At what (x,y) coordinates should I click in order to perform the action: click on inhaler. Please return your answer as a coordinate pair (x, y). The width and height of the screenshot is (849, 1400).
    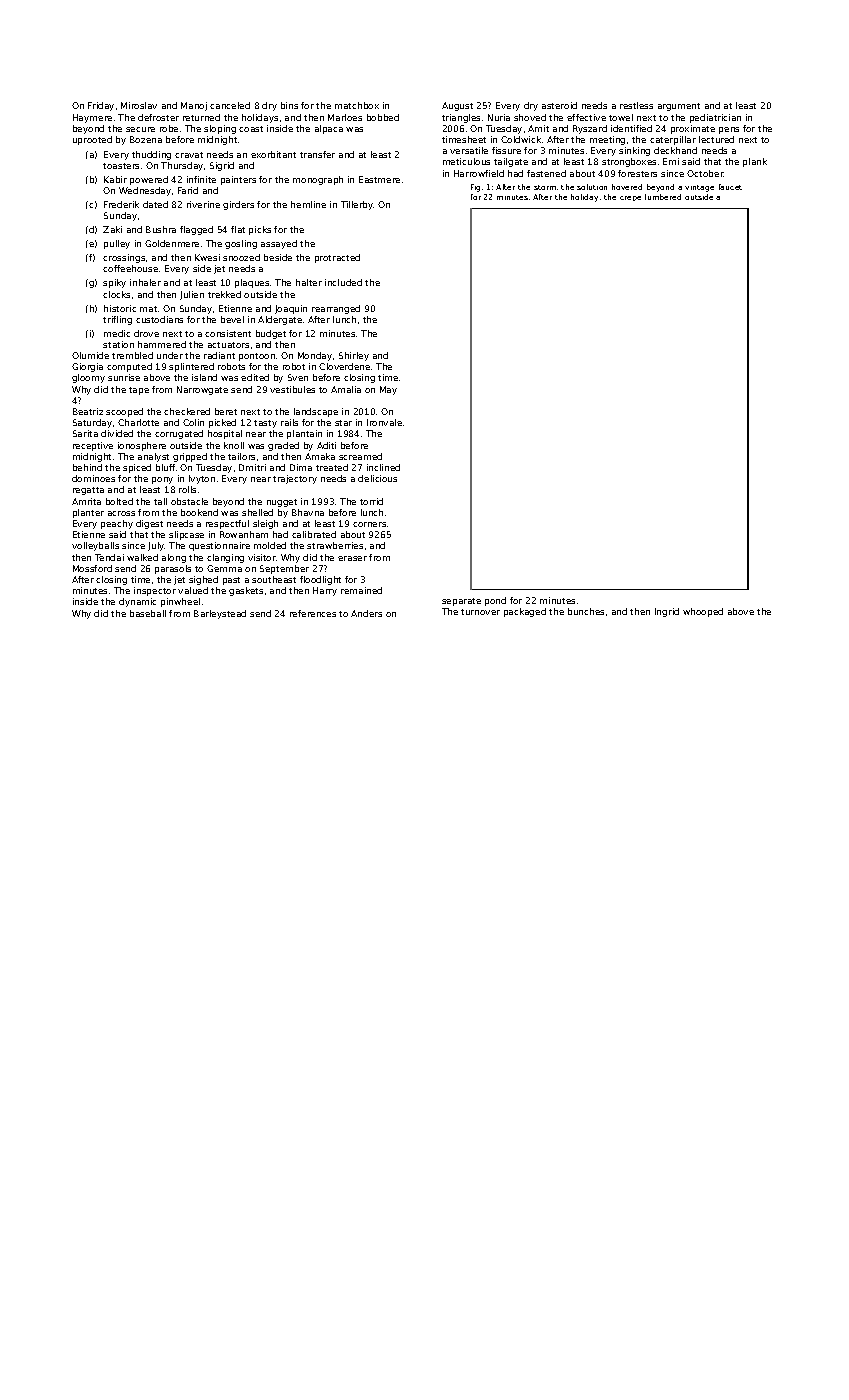
    Looking at the image, I should click on (145, 282).
